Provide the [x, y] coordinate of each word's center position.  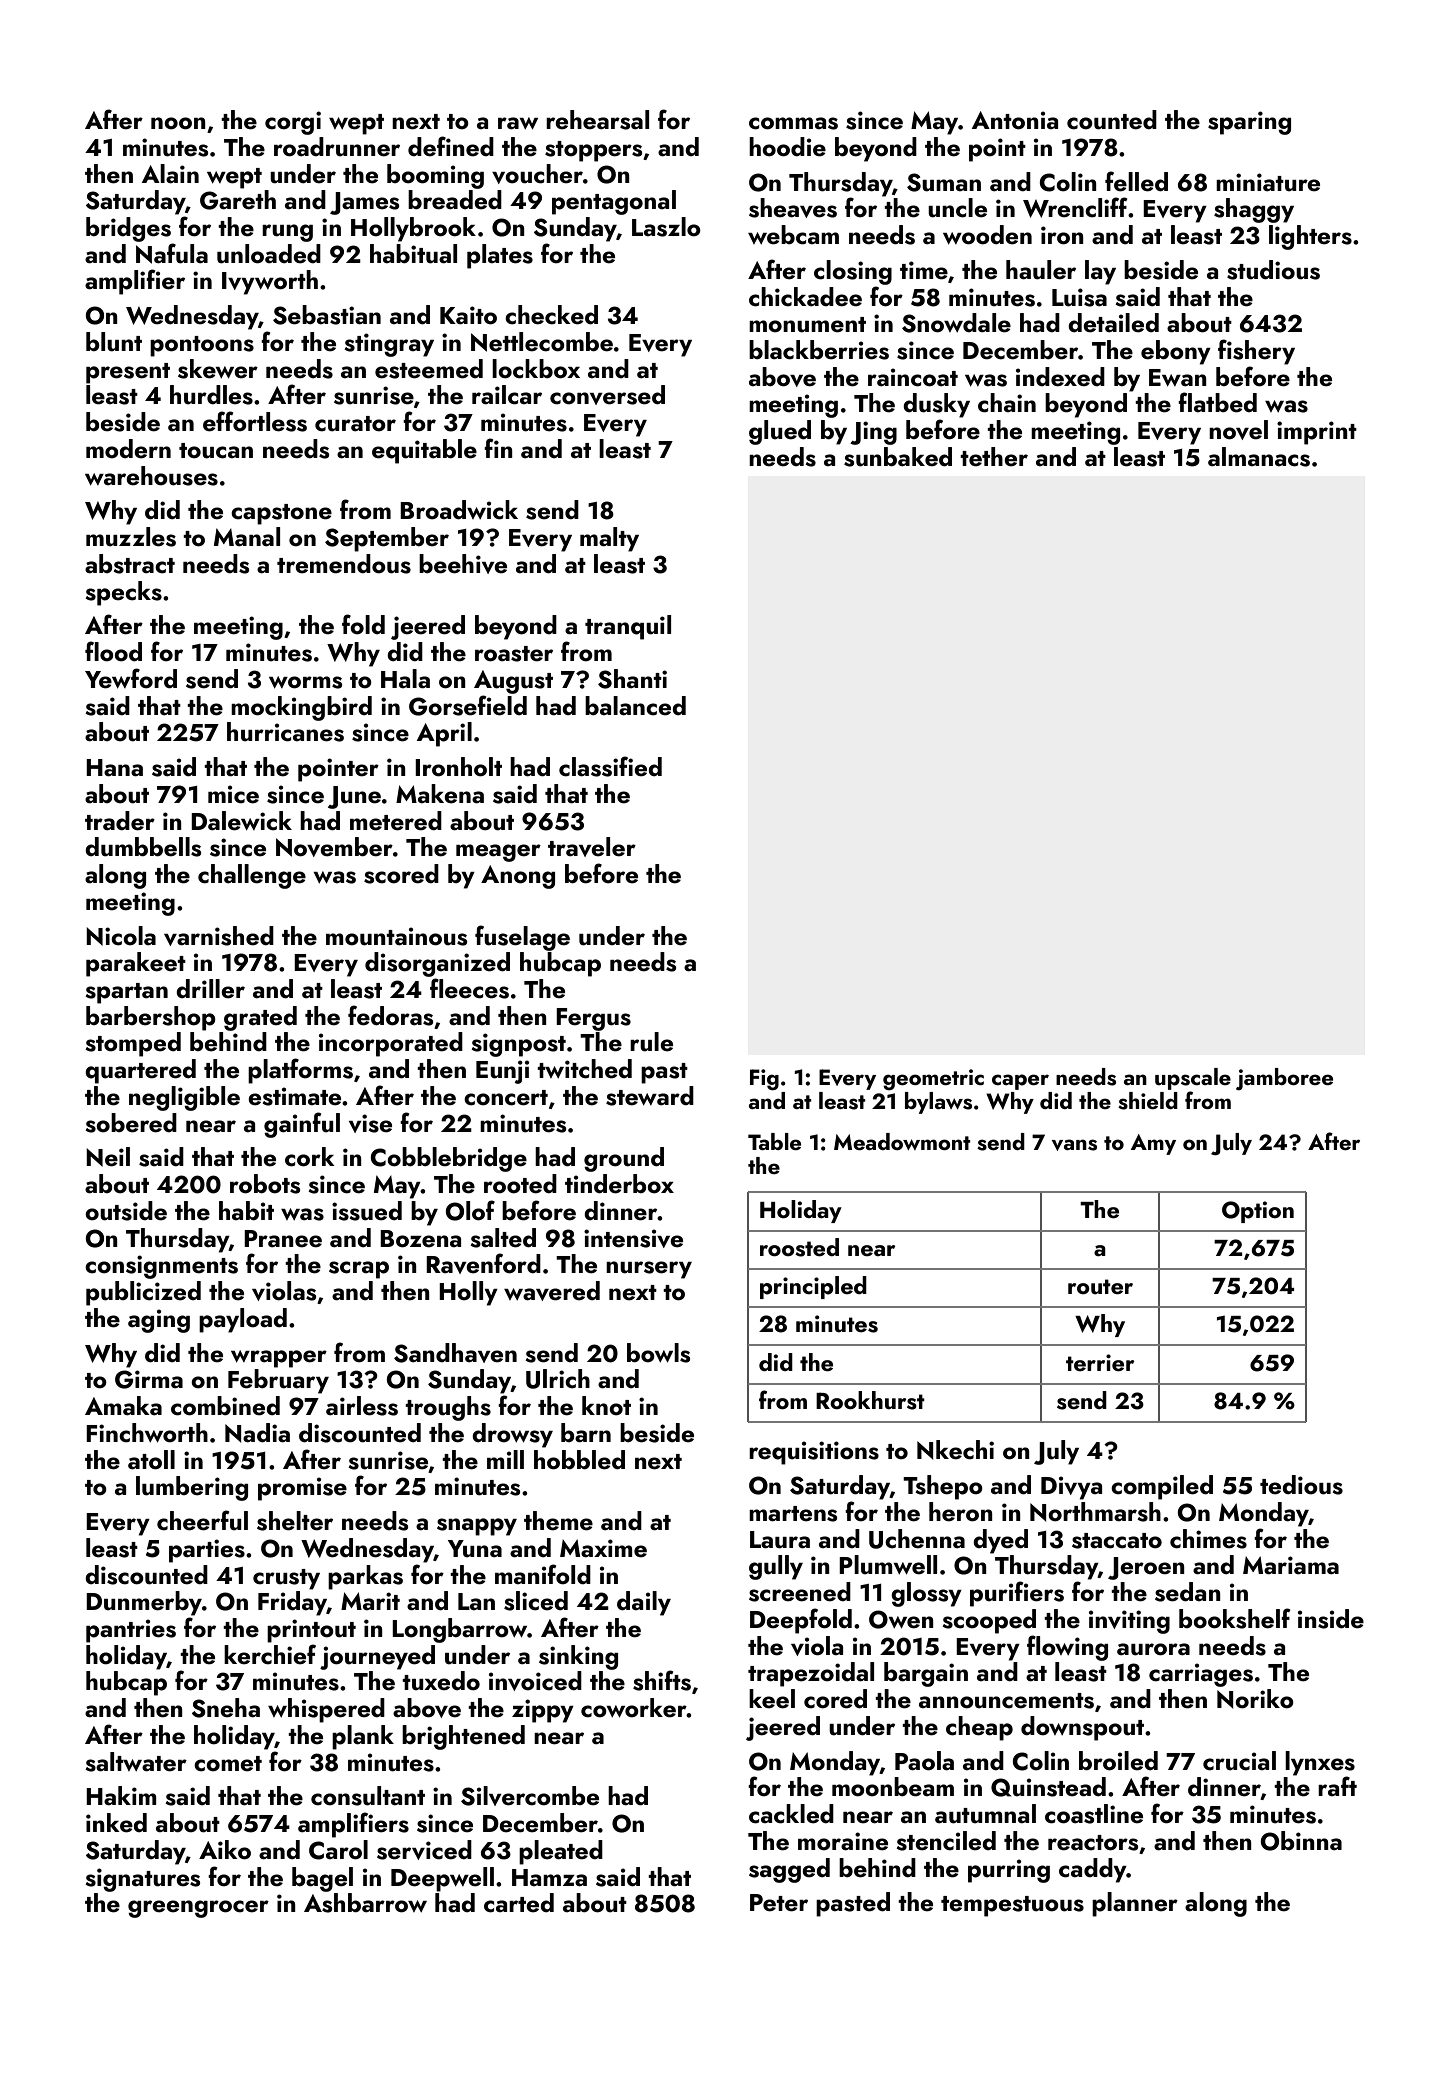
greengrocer [198, 1909]
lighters [1310, 237]
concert [506, 1098]
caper [1020, 1082]
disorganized [437, 964]
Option [1258, 1212]
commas [793, 123]
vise [370, 1123]
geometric [933, 1079]
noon [178, 123]
